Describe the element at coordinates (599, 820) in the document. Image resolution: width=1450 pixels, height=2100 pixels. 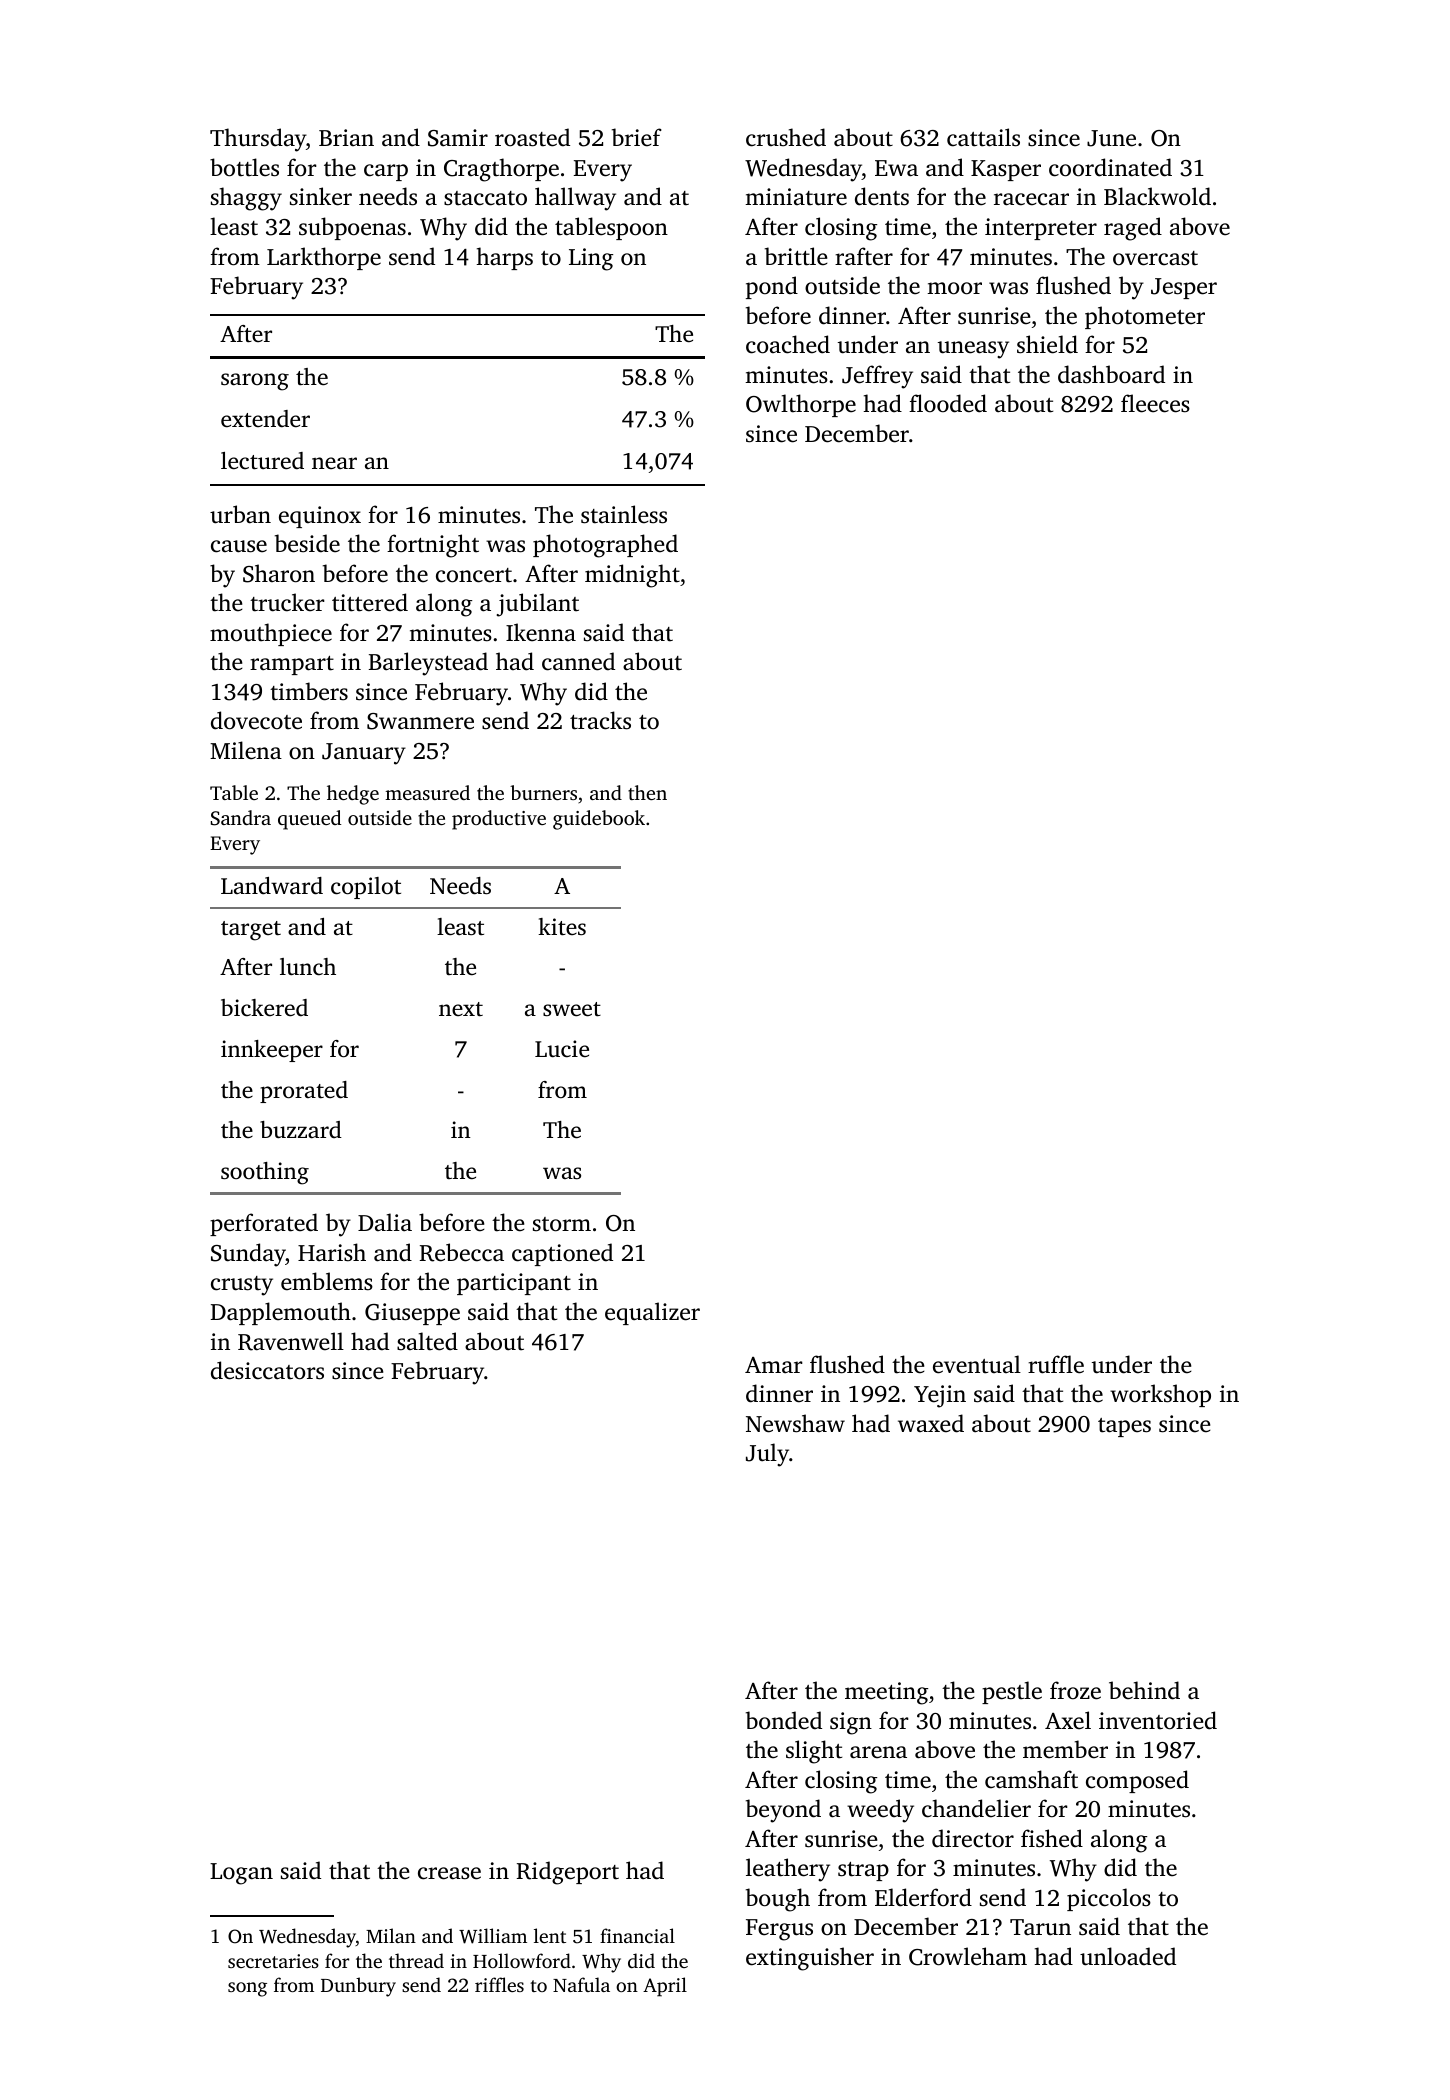
I see `guidebook` at that location.
